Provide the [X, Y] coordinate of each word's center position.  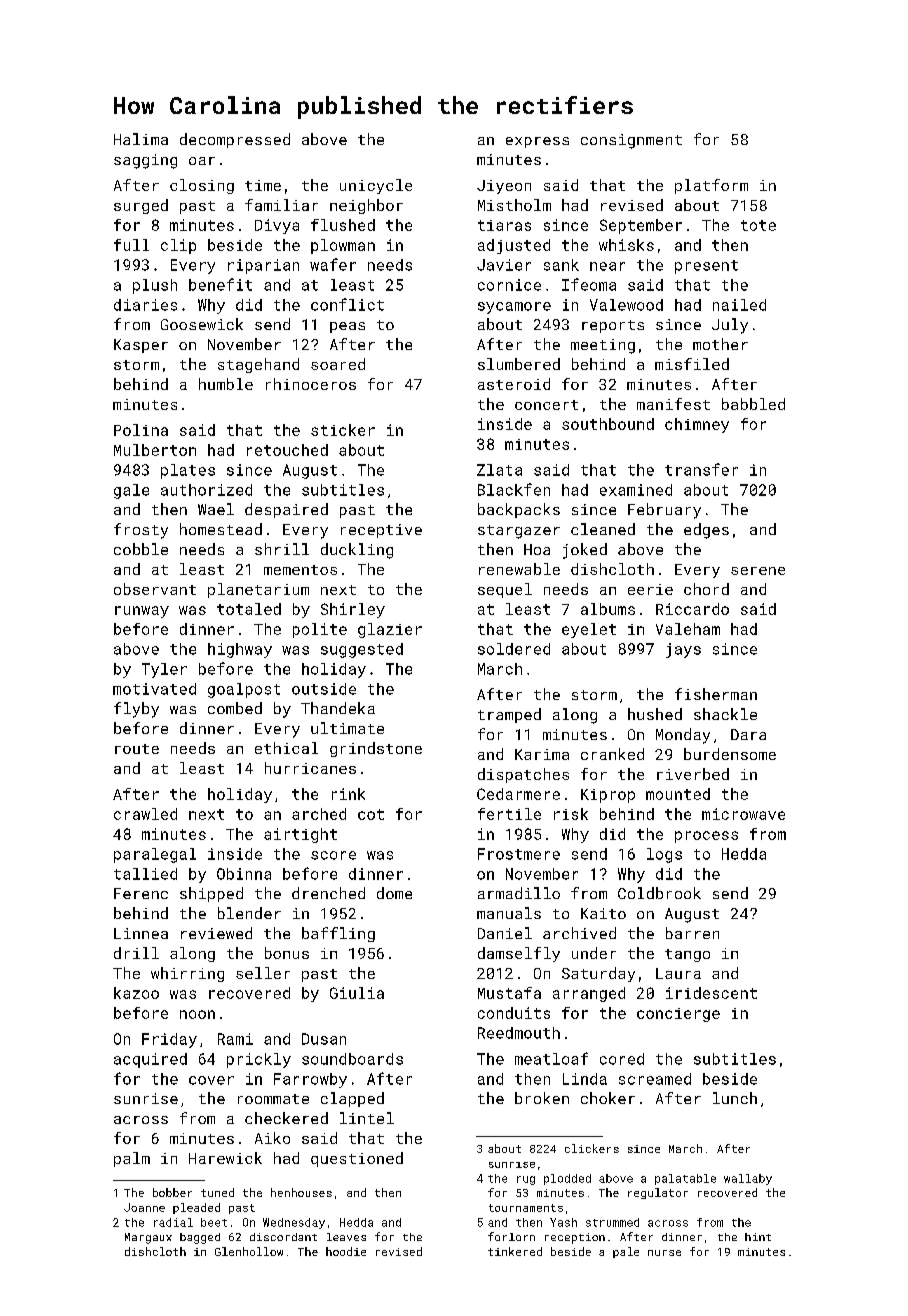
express [537, 142]
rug [526, 1180]
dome [394, 893]
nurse [664, 1253]
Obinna [244, 874]
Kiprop [608, 796]
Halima [141, 139]
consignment [631, 141]
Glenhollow [249, 1251]
